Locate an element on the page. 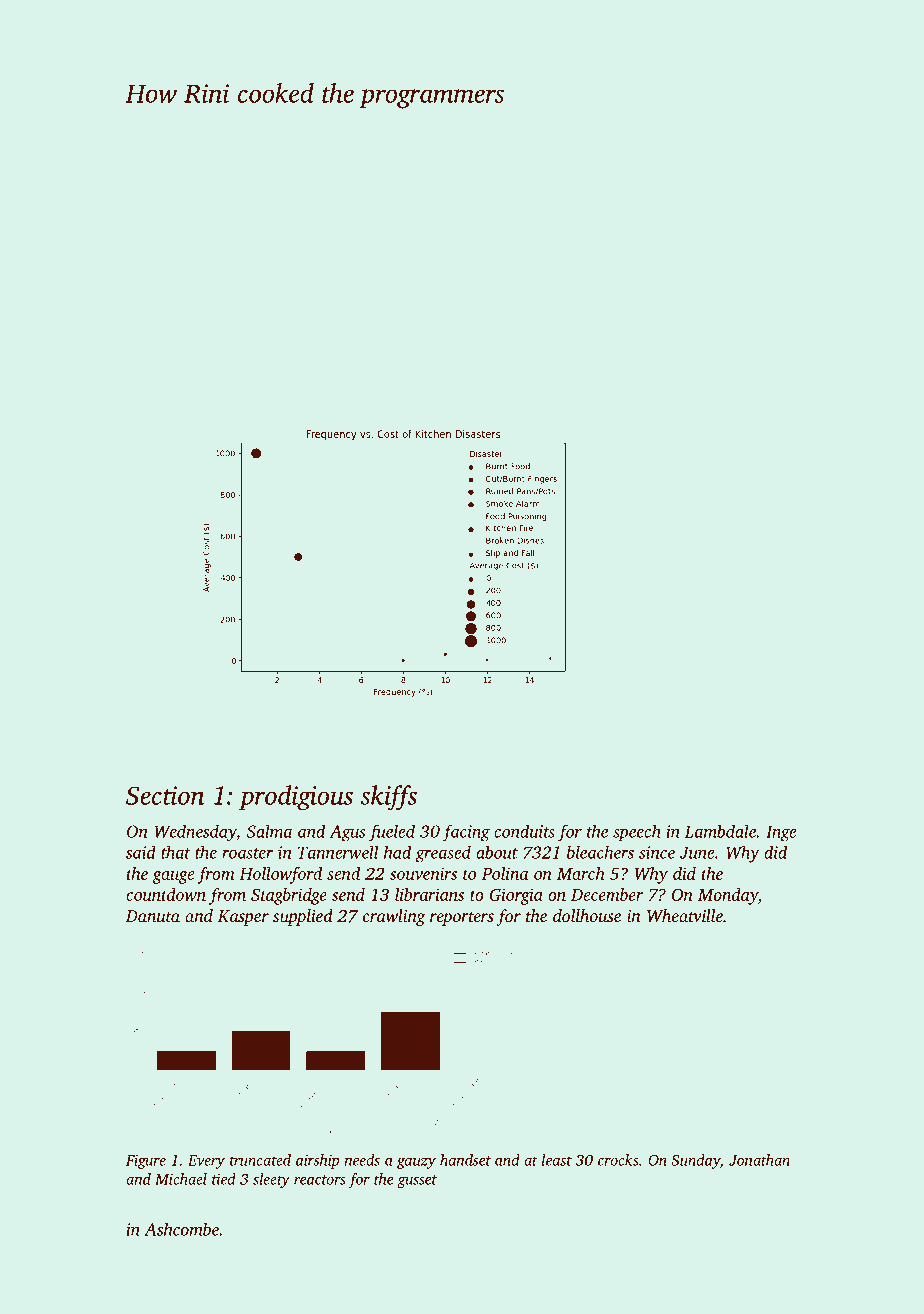 This image has height=1314, width=924. skiffs is located at coordinates (389, 798).
